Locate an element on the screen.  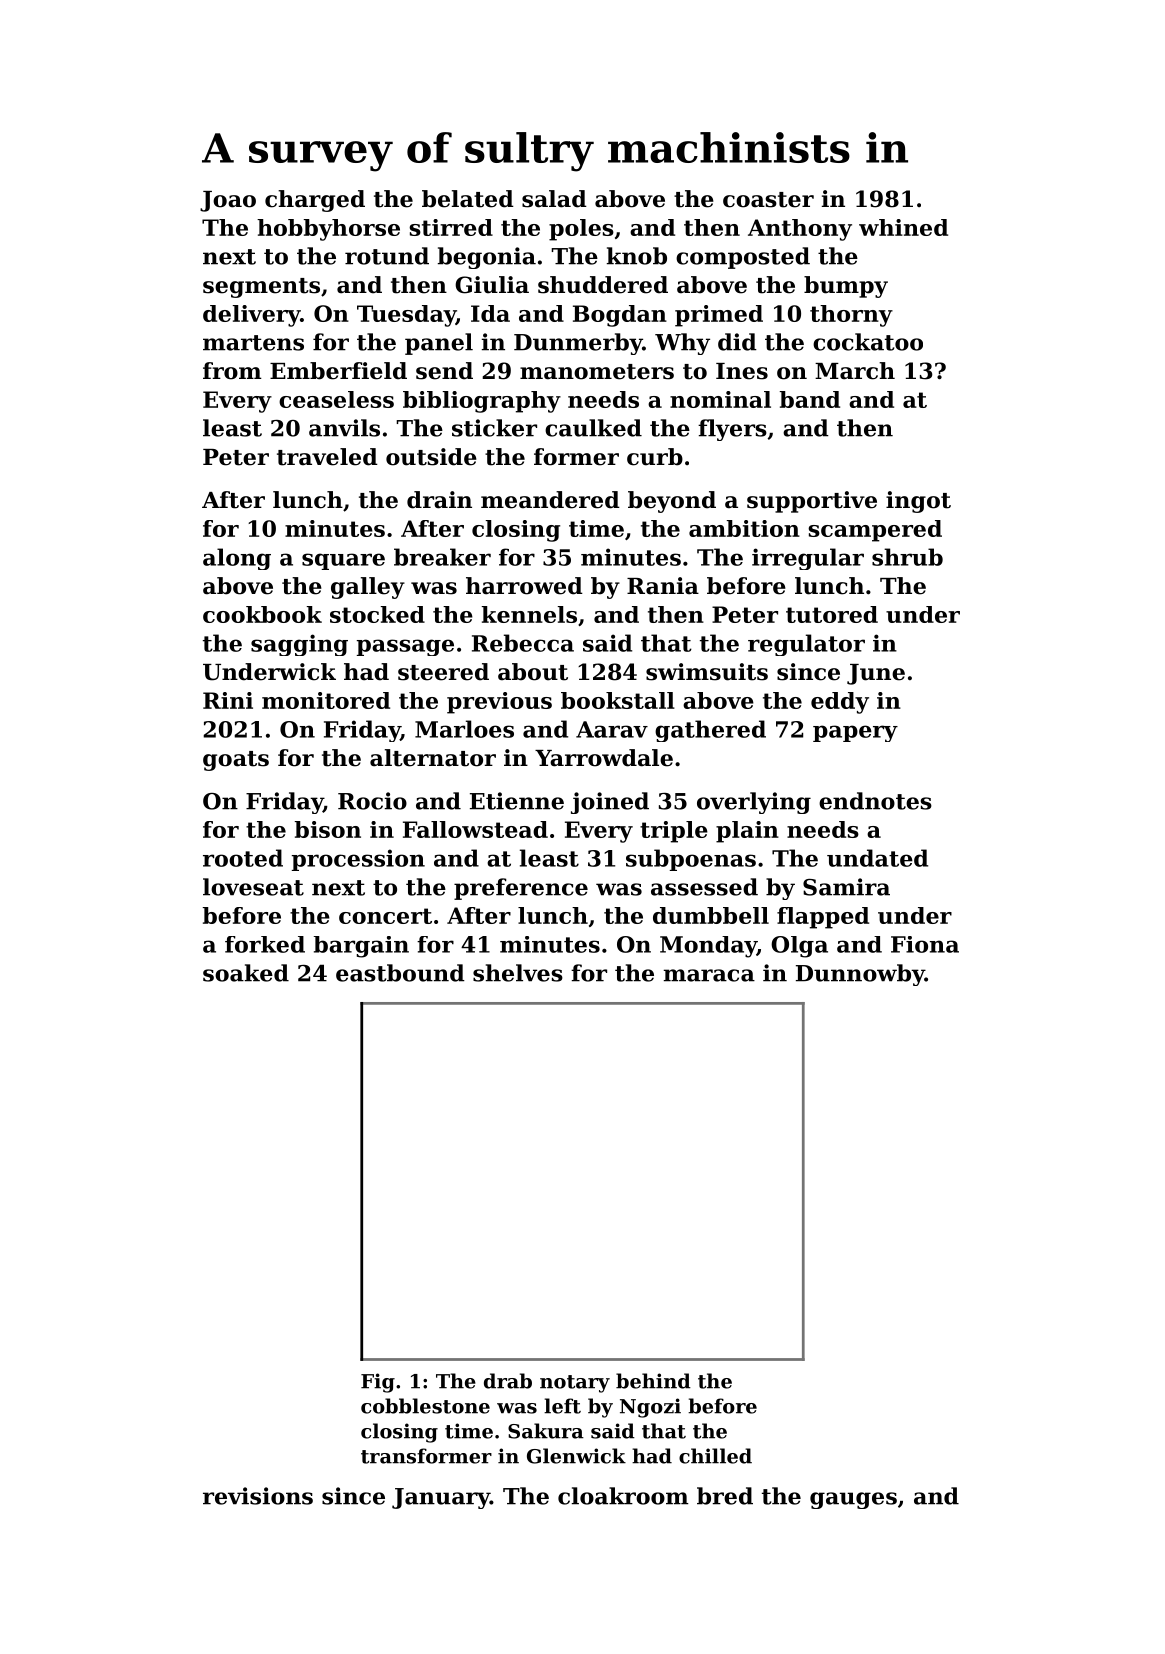
eddy is located at coordinates (840, 703).
